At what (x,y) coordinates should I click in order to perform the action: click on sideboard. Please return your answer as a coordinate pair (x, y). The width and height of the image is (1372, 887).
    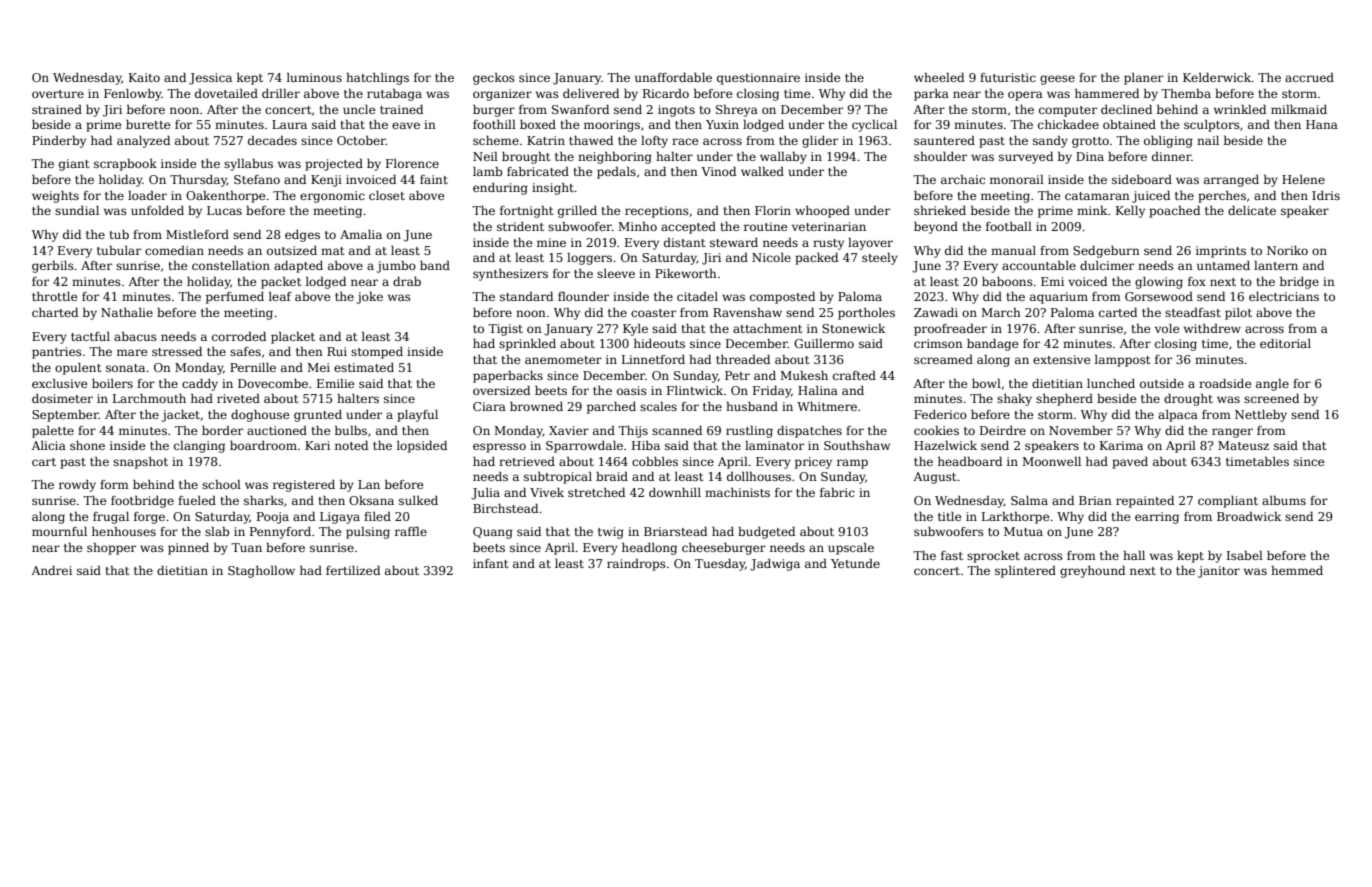
    Looking at the image, I should click on (1142, 179).
